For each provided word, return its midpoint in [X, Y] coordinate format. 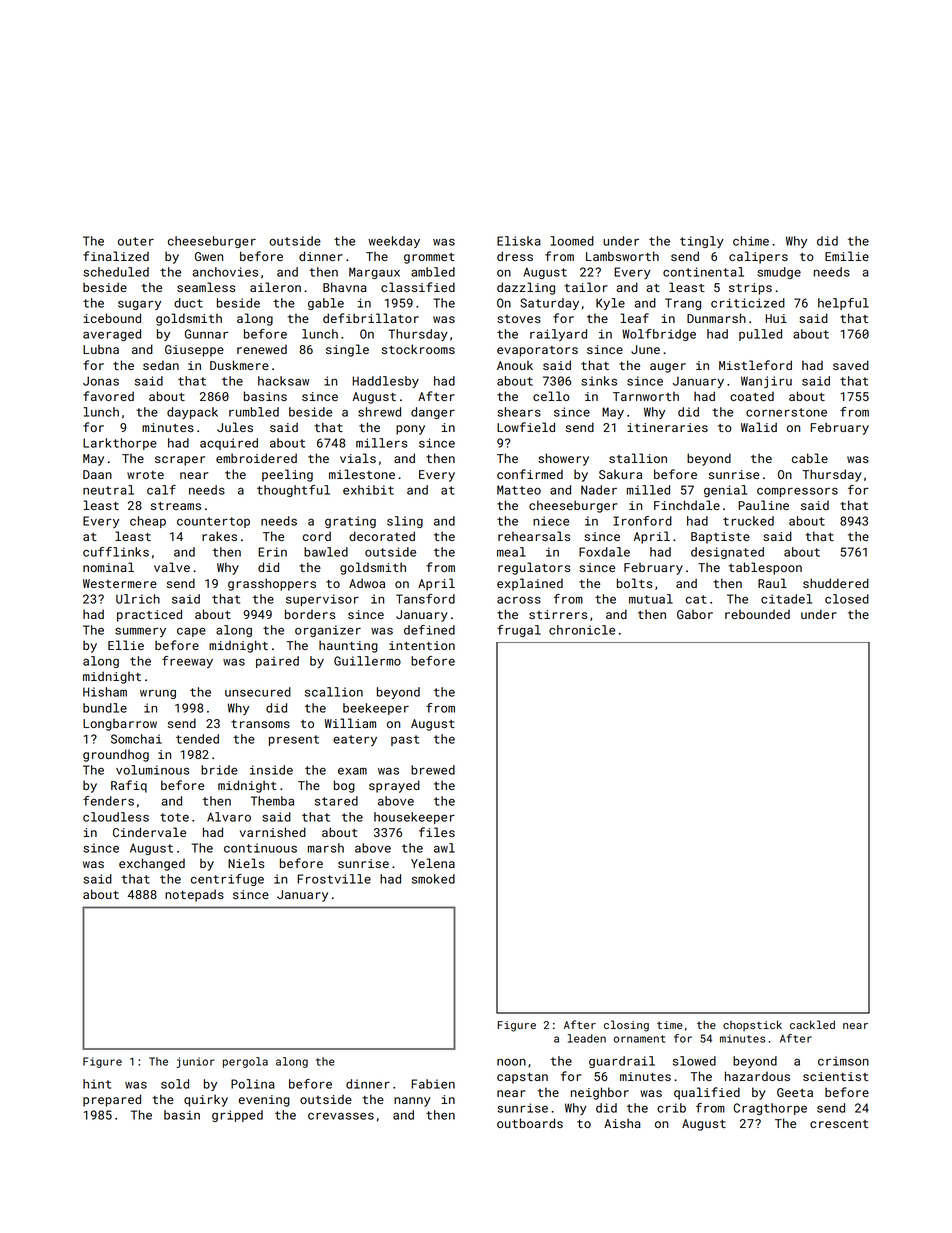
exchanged [152, 864]
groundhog [116, 755]
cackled [812, 1024]
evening [264, 1101]
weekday [394, 242]
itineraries [667, 427]
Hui [776, 318]
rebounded [757, 614]
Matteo [519, 490]
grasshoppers [272, 584]
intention [422, 645]
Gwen [209, 256]
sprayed [394, 786]
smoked [433, 879]
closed [847, 599]
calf [161, 490]
